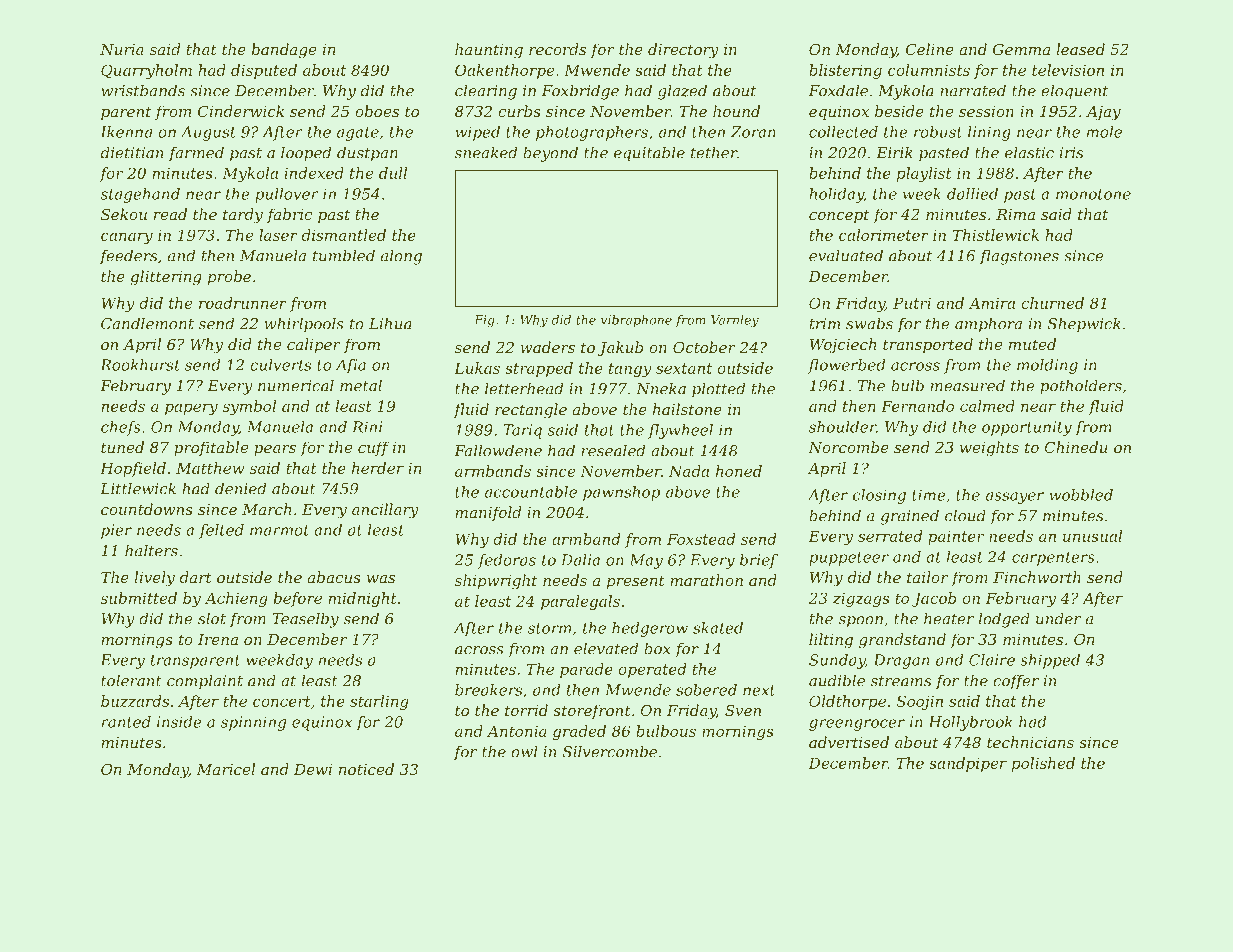 The width and height of the screenshot is (1233, 952). What do you see at coordinates (837, 661) in the screenshot?
I see `Sunday` at bounding box center [837, 661].
